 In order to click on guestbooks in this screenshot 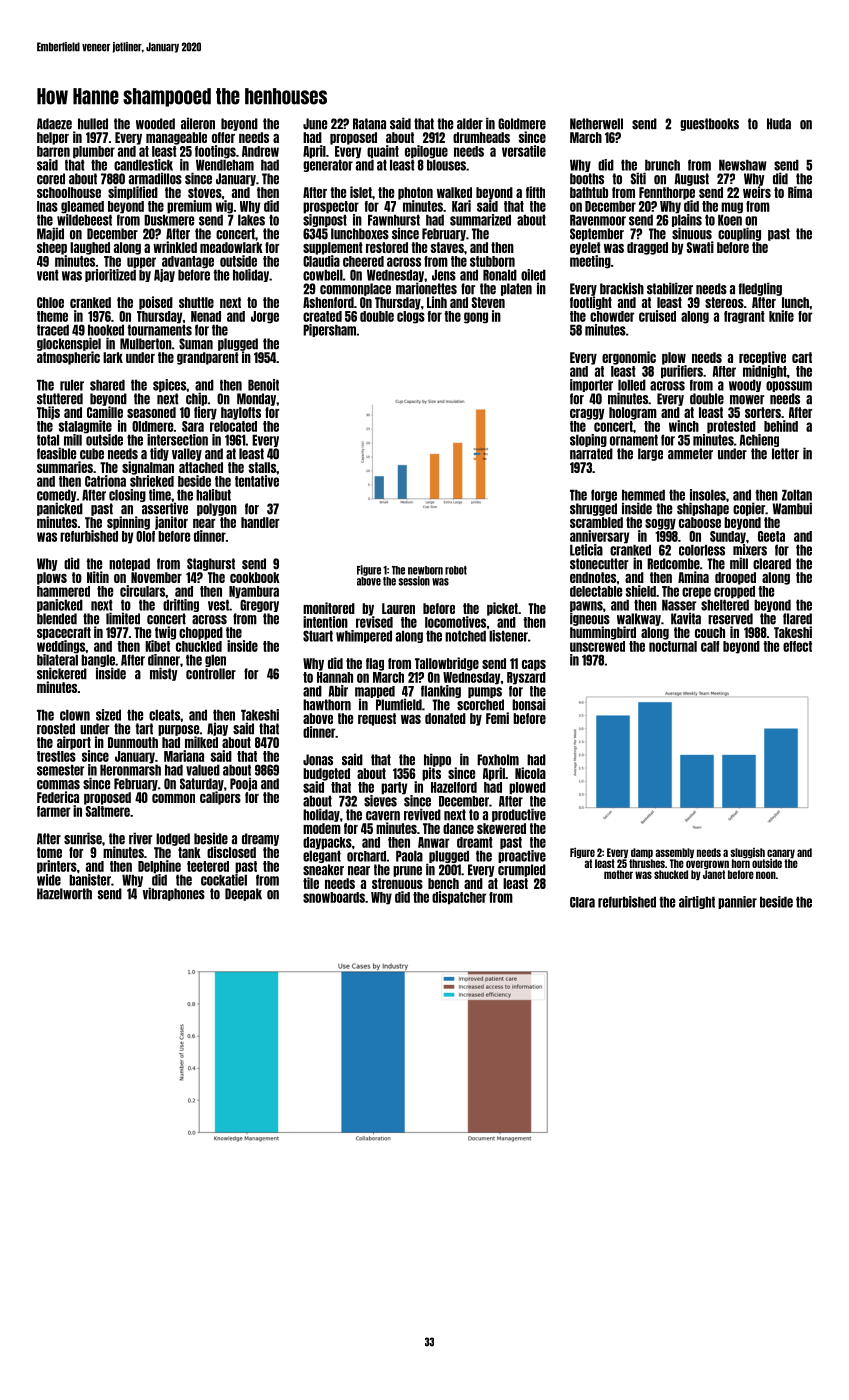, I will do `click(709, 124)`.
